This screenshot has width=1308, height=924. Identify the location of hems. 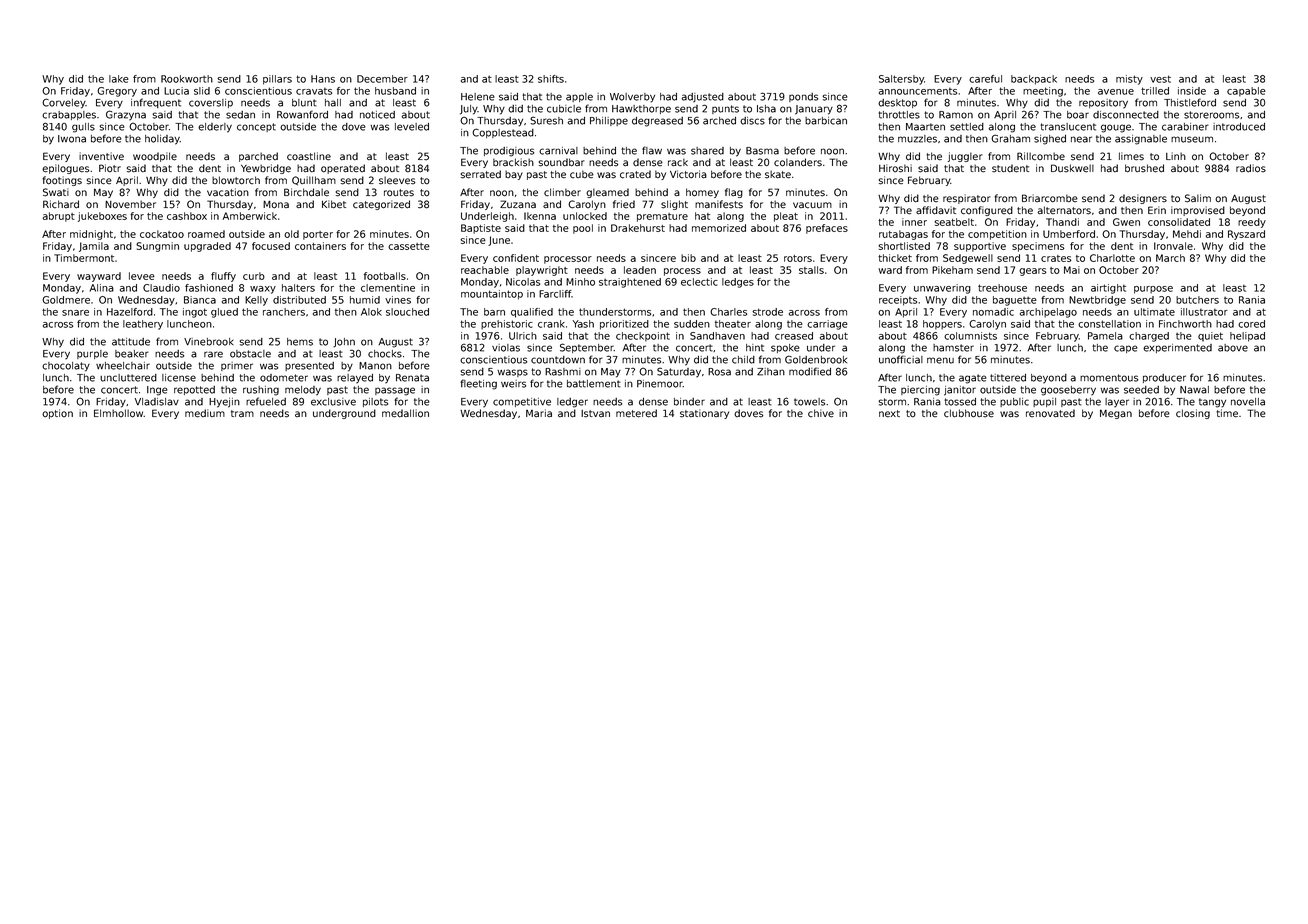
(300, 342).
